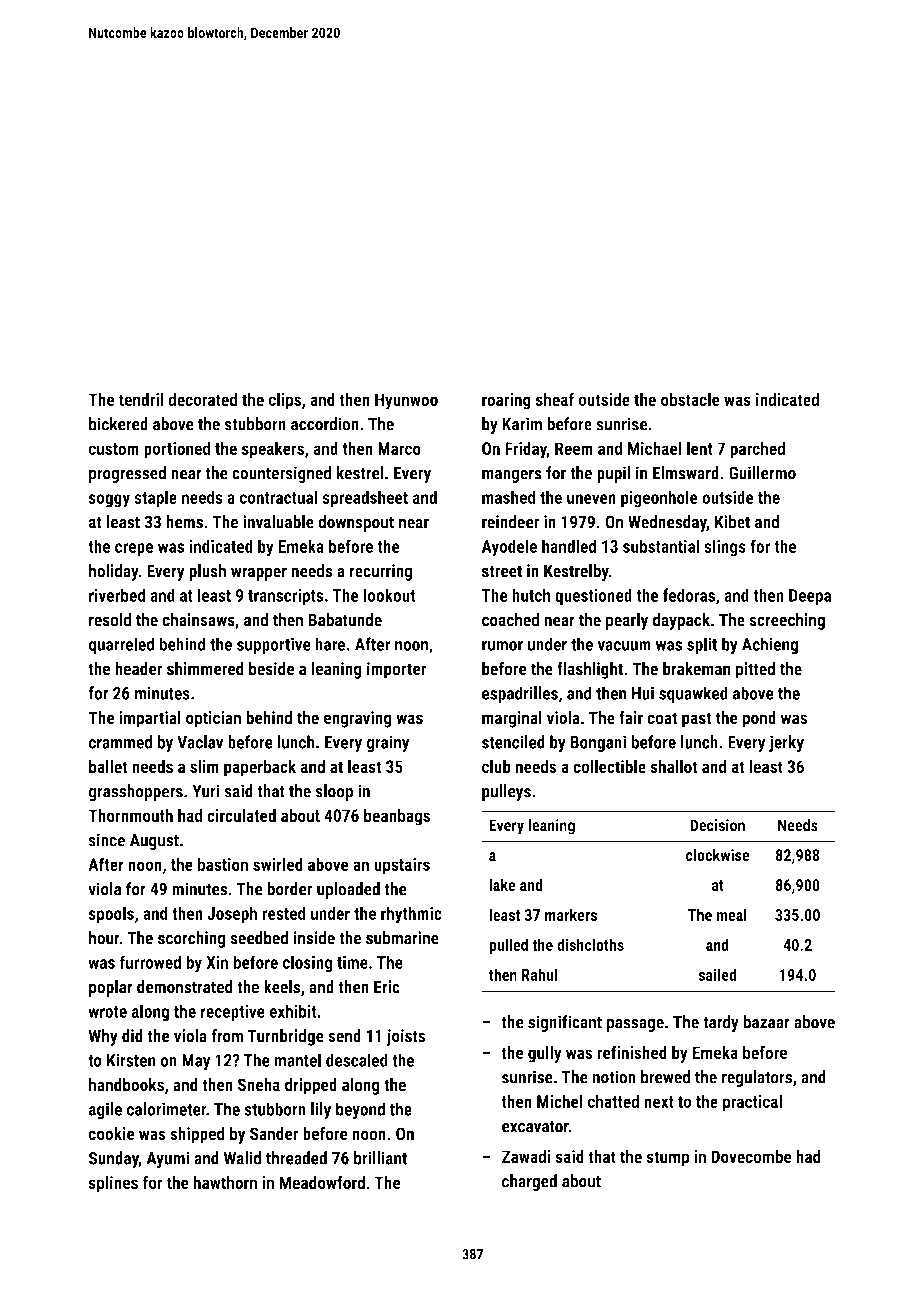  I want to click on lake, so click(502, 884).
